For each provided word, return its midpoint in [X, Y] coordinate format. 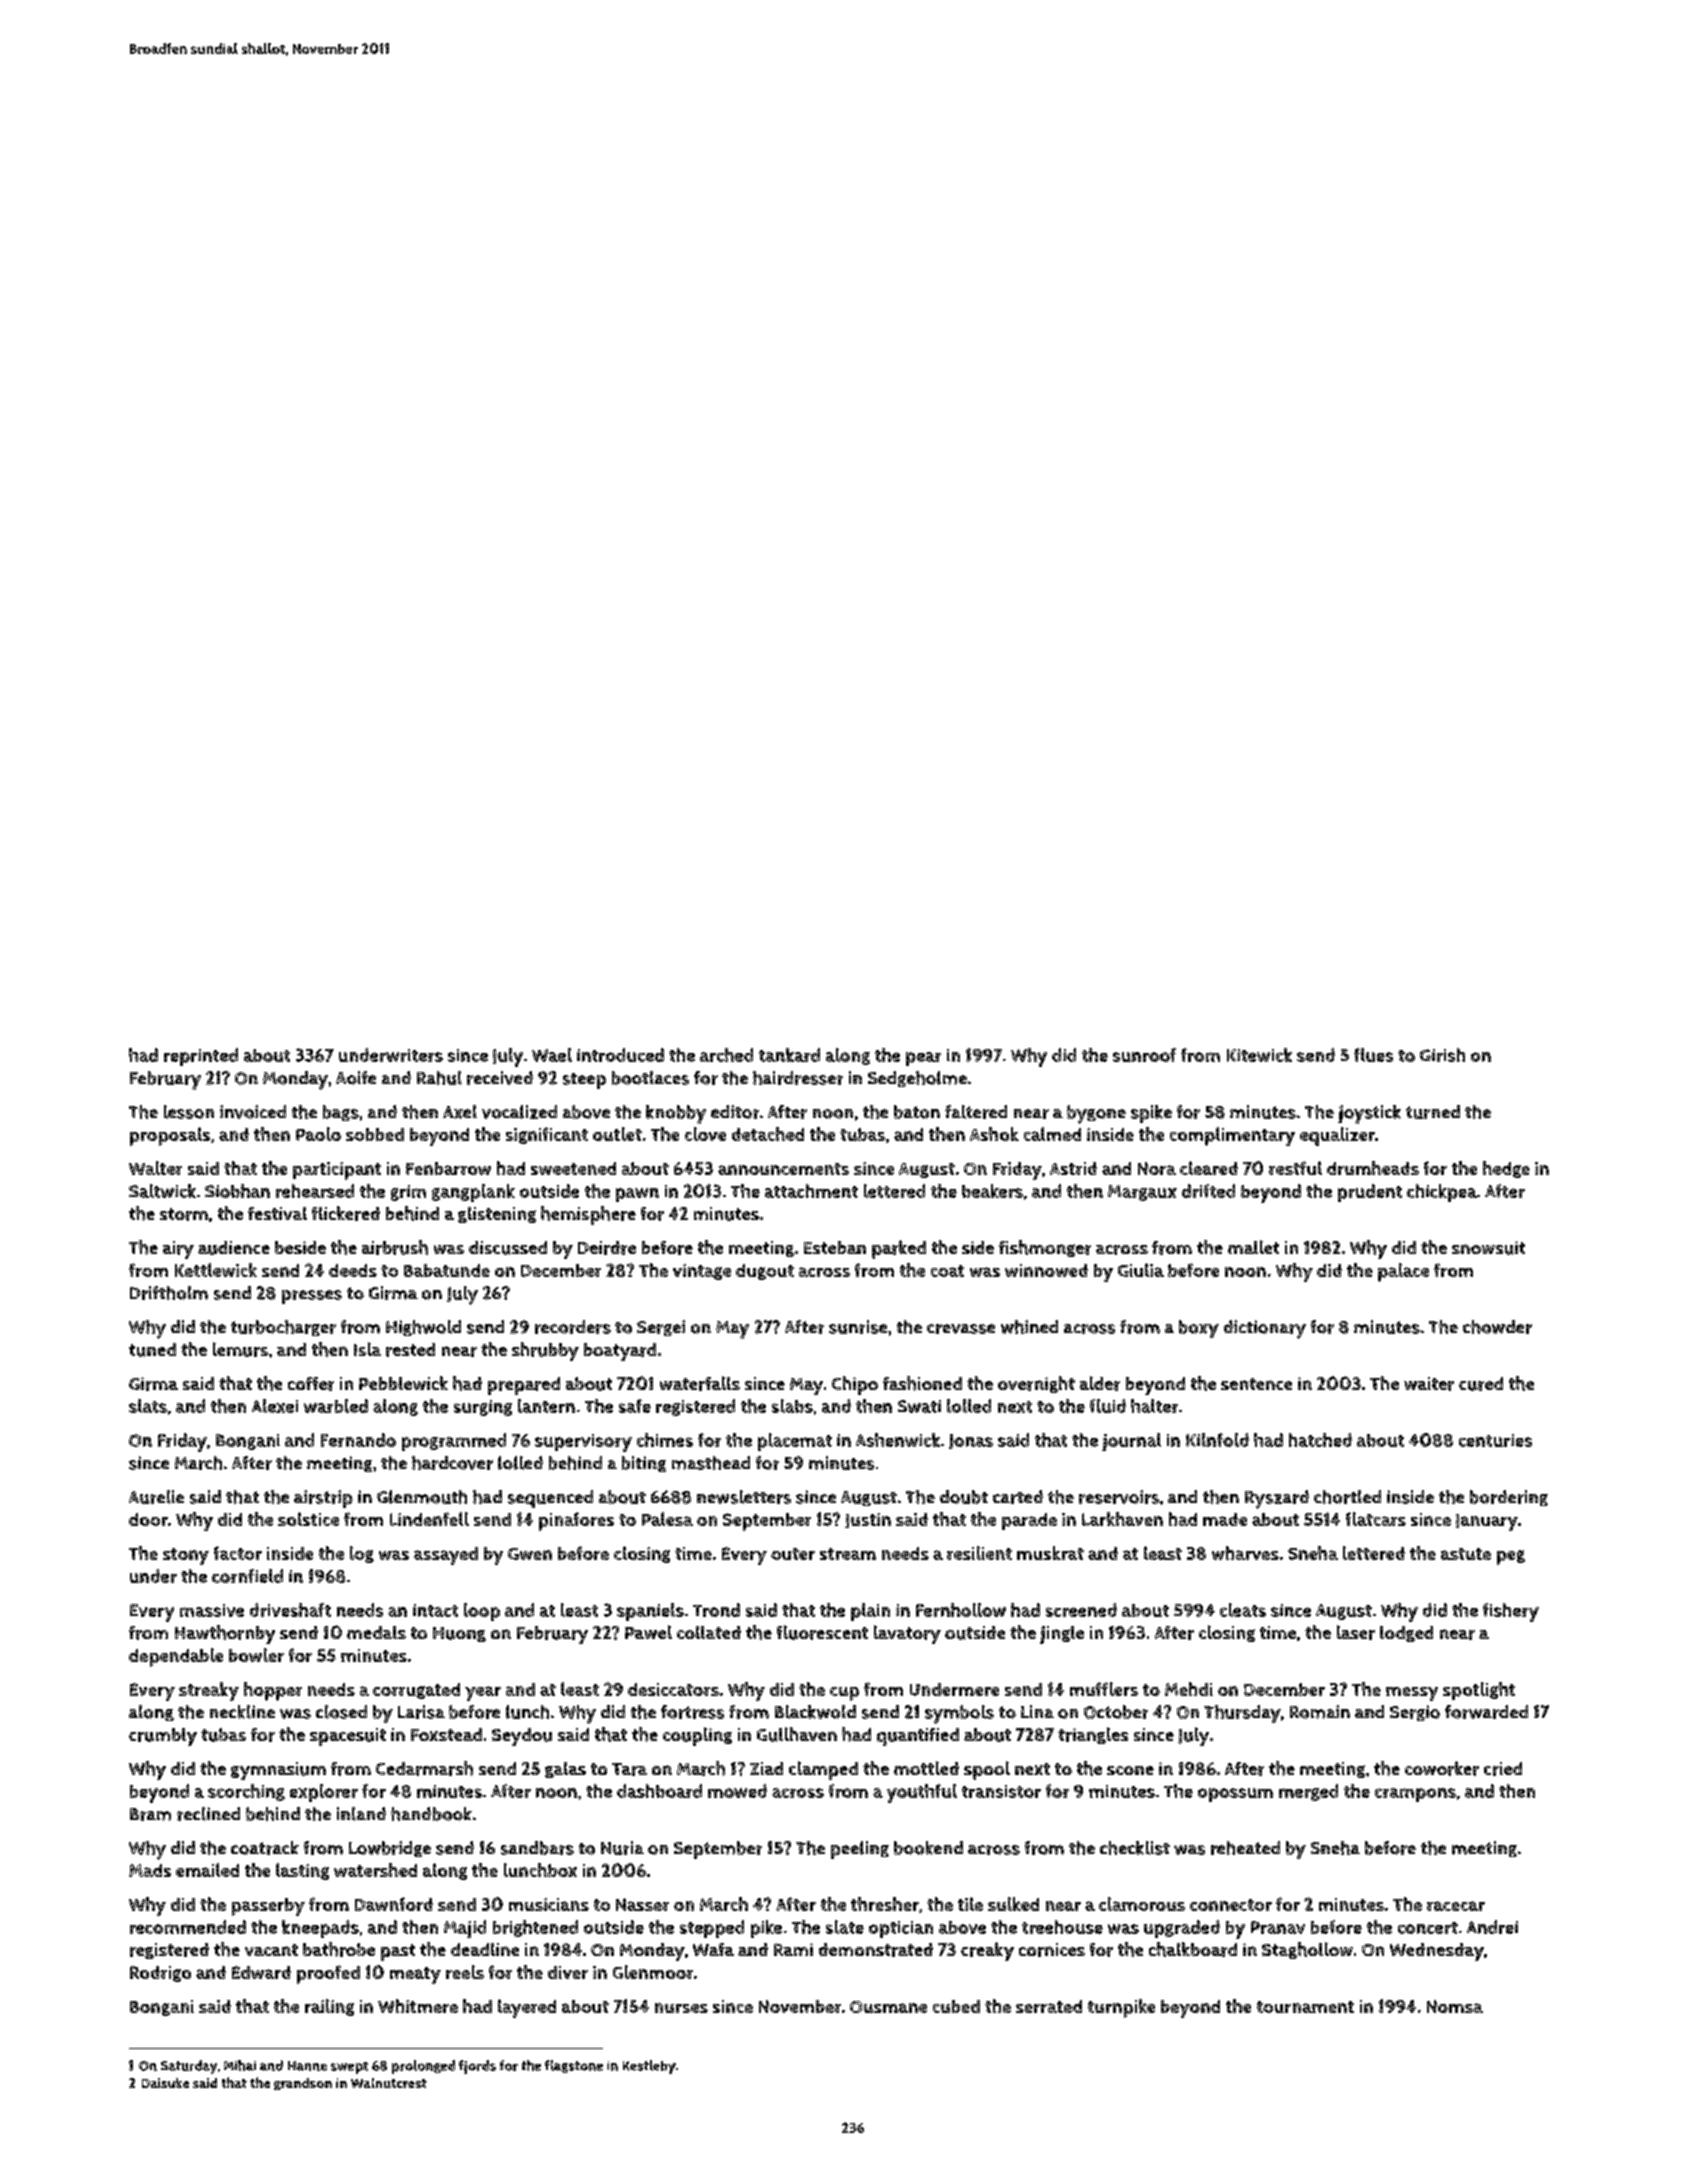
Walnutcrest [389, 2083]
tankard [789, 1055]
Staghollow [1307, 1950]
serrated [1049, 2006]
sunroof [1144, 1055]
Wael [552, 1055]
